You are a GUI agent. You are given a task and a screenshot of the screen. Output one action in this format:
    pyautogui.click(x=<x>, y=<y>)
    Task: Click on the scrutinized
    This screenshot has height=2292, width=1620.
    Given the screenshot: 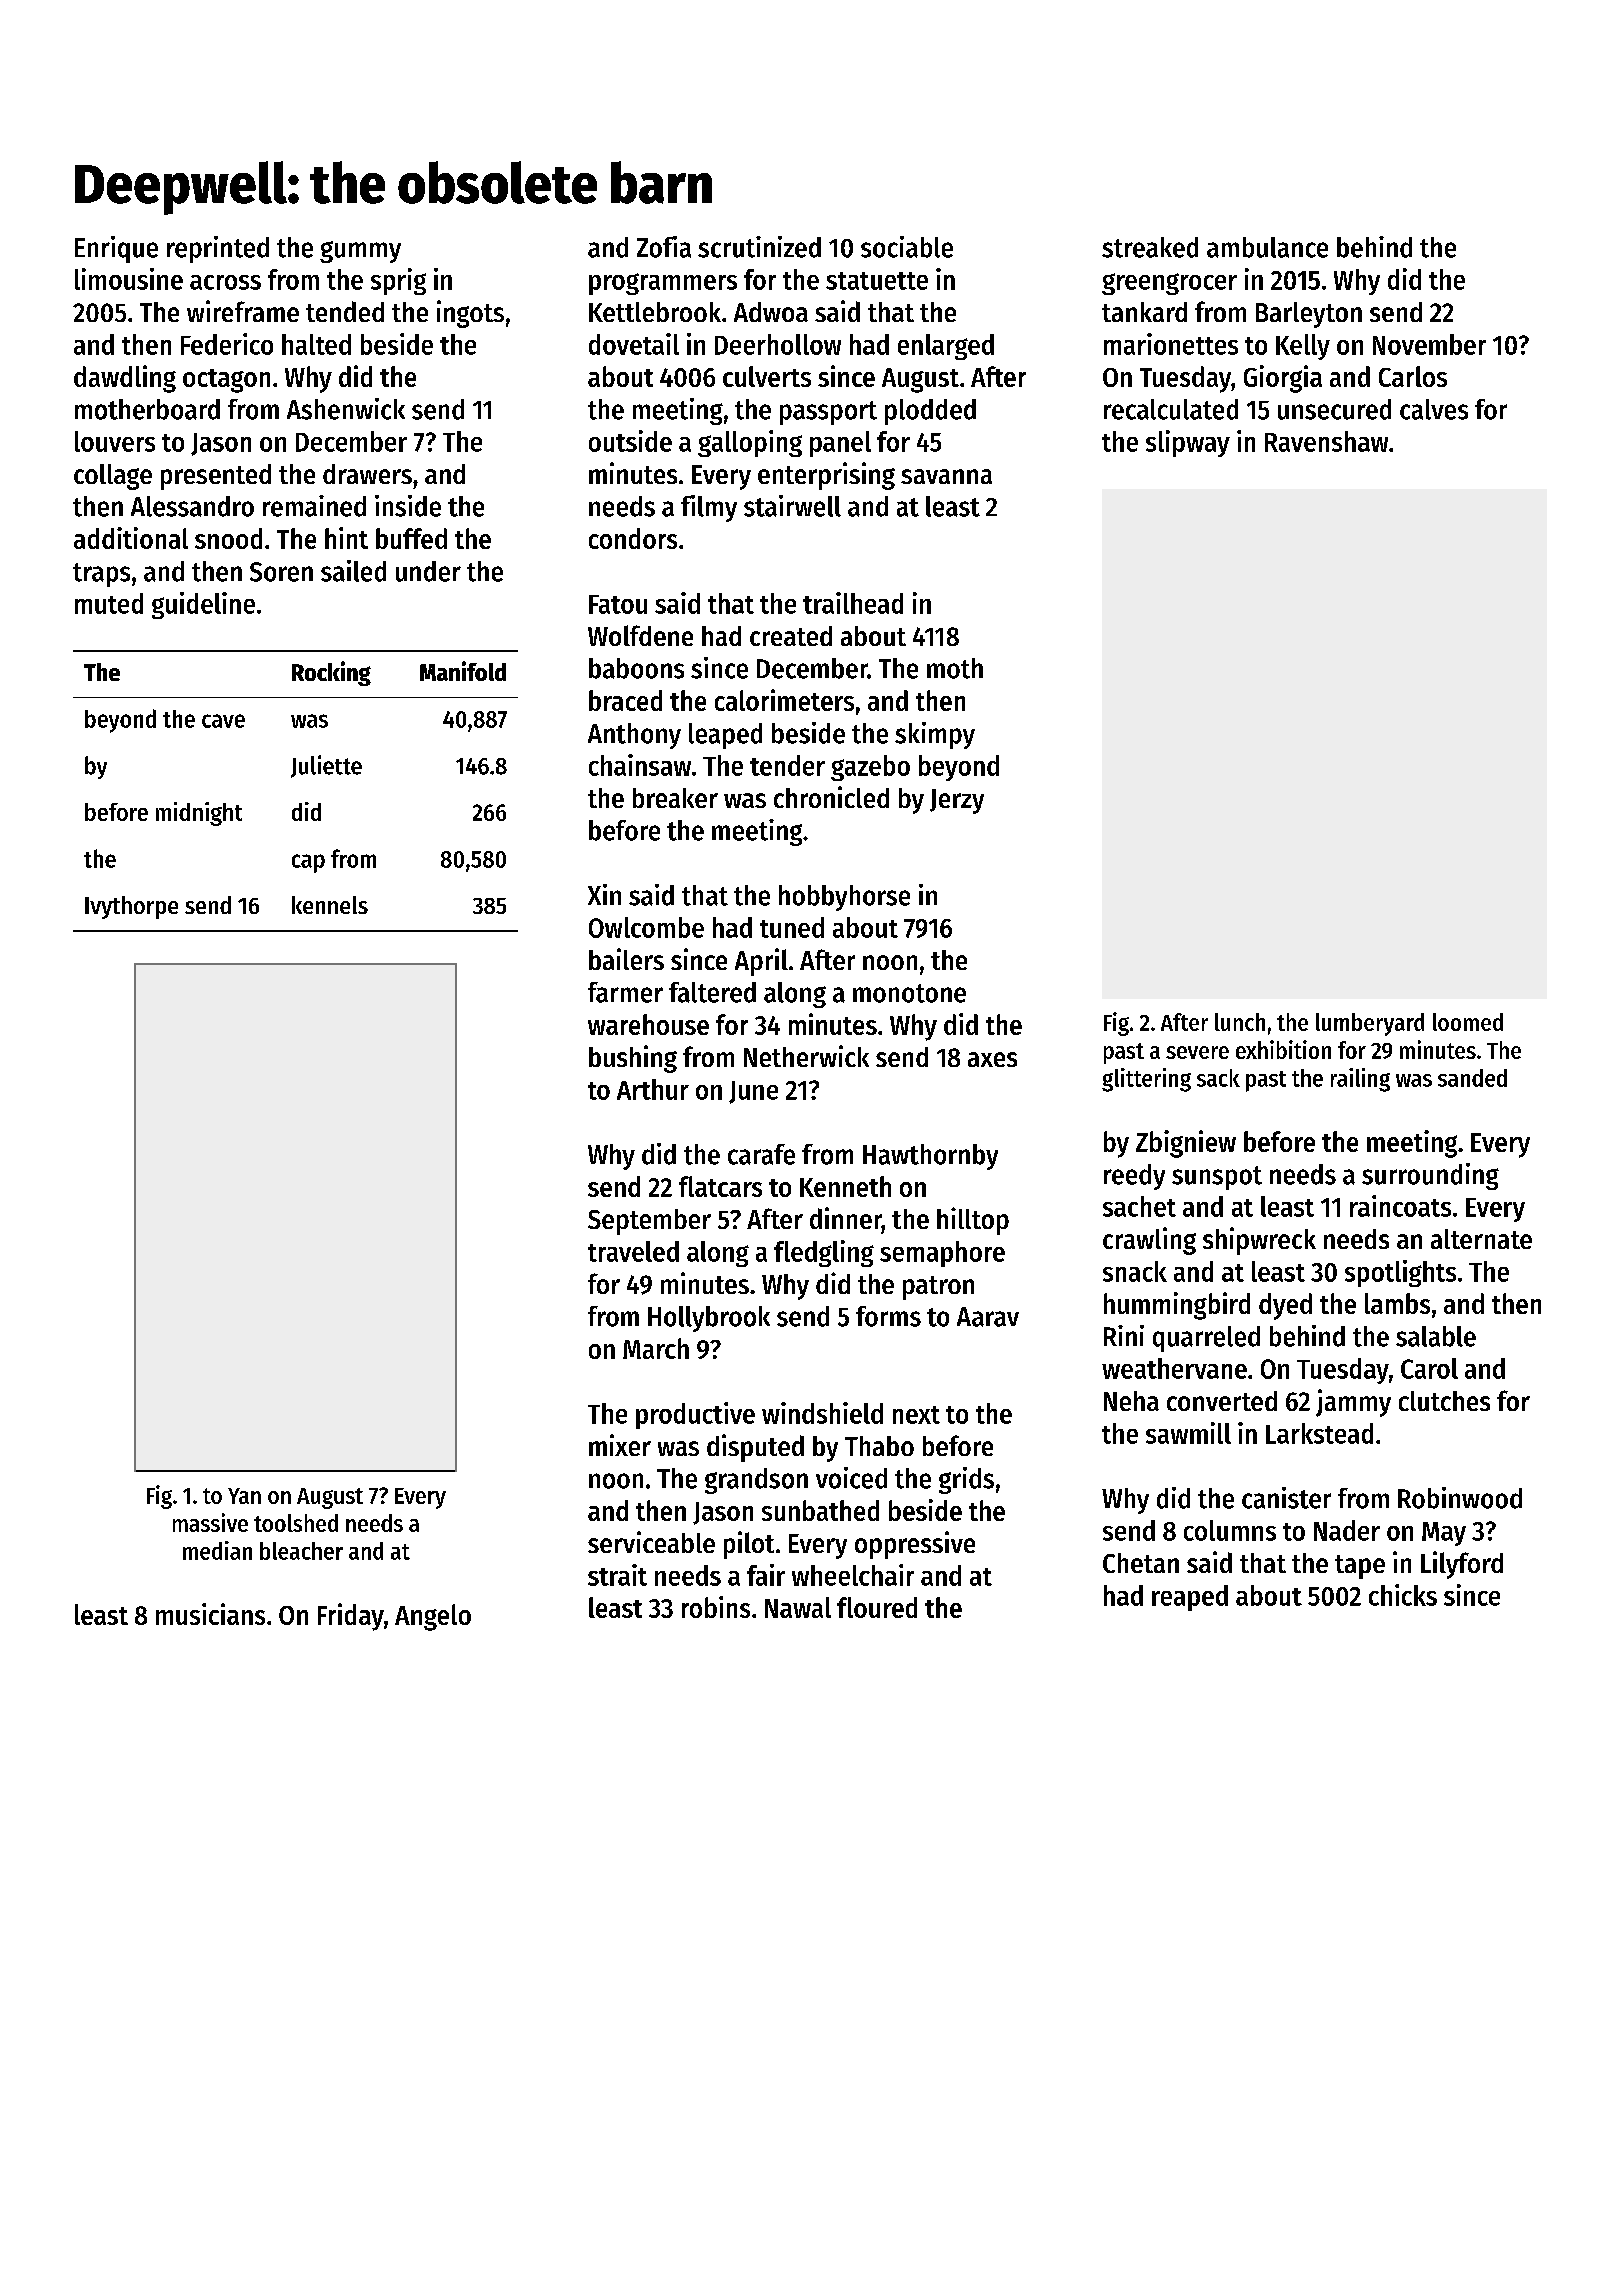 What is the action you would take?
    pyautogui.click(x=759, y=247)
